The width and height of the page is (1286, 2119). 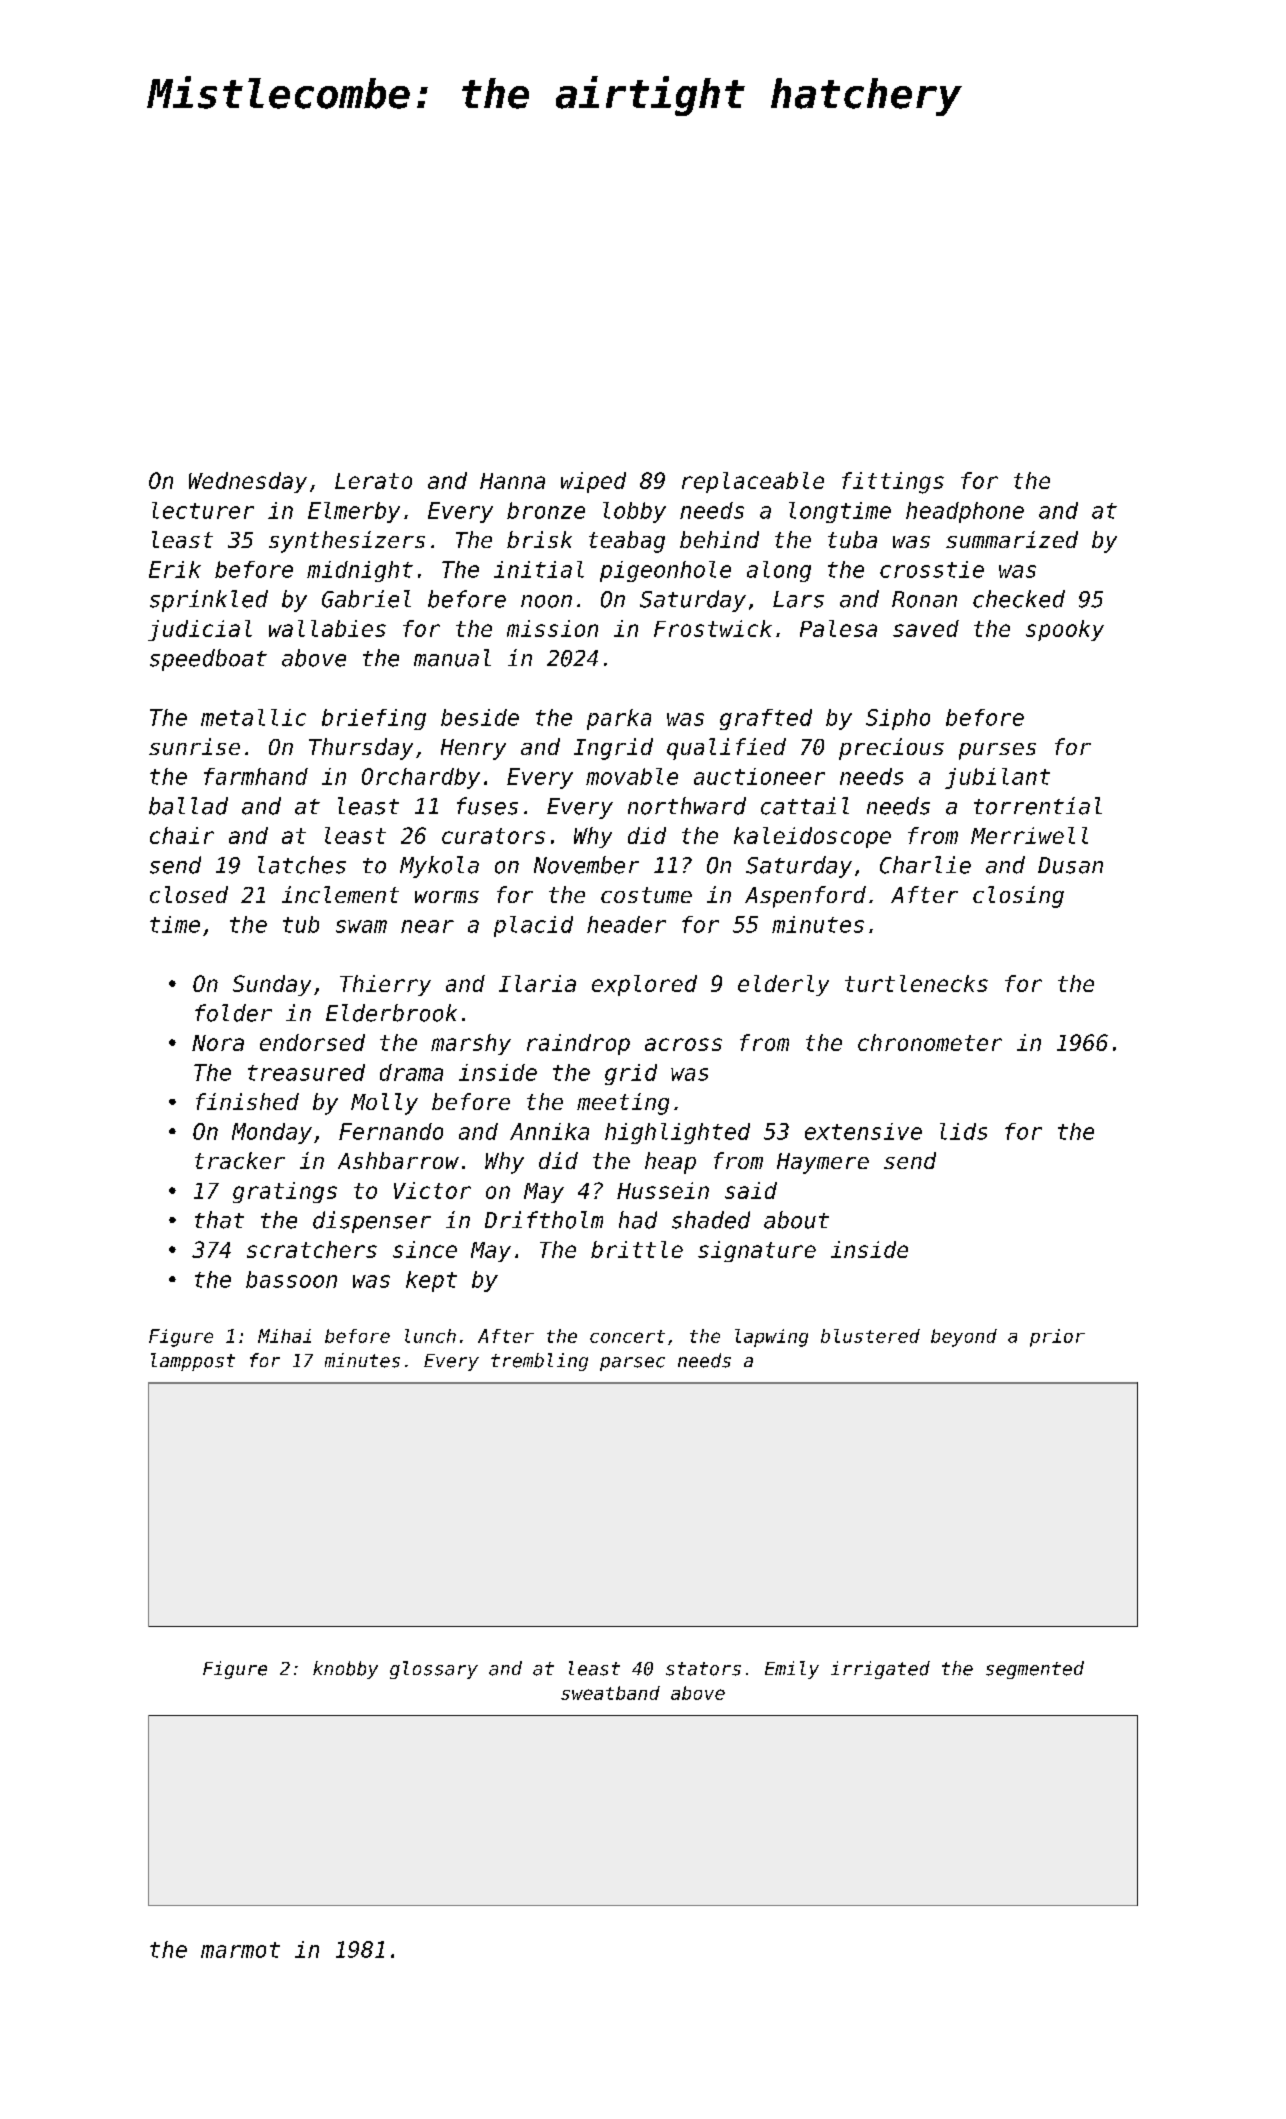 I want to click on ballad, so click(x=188, y=806).
